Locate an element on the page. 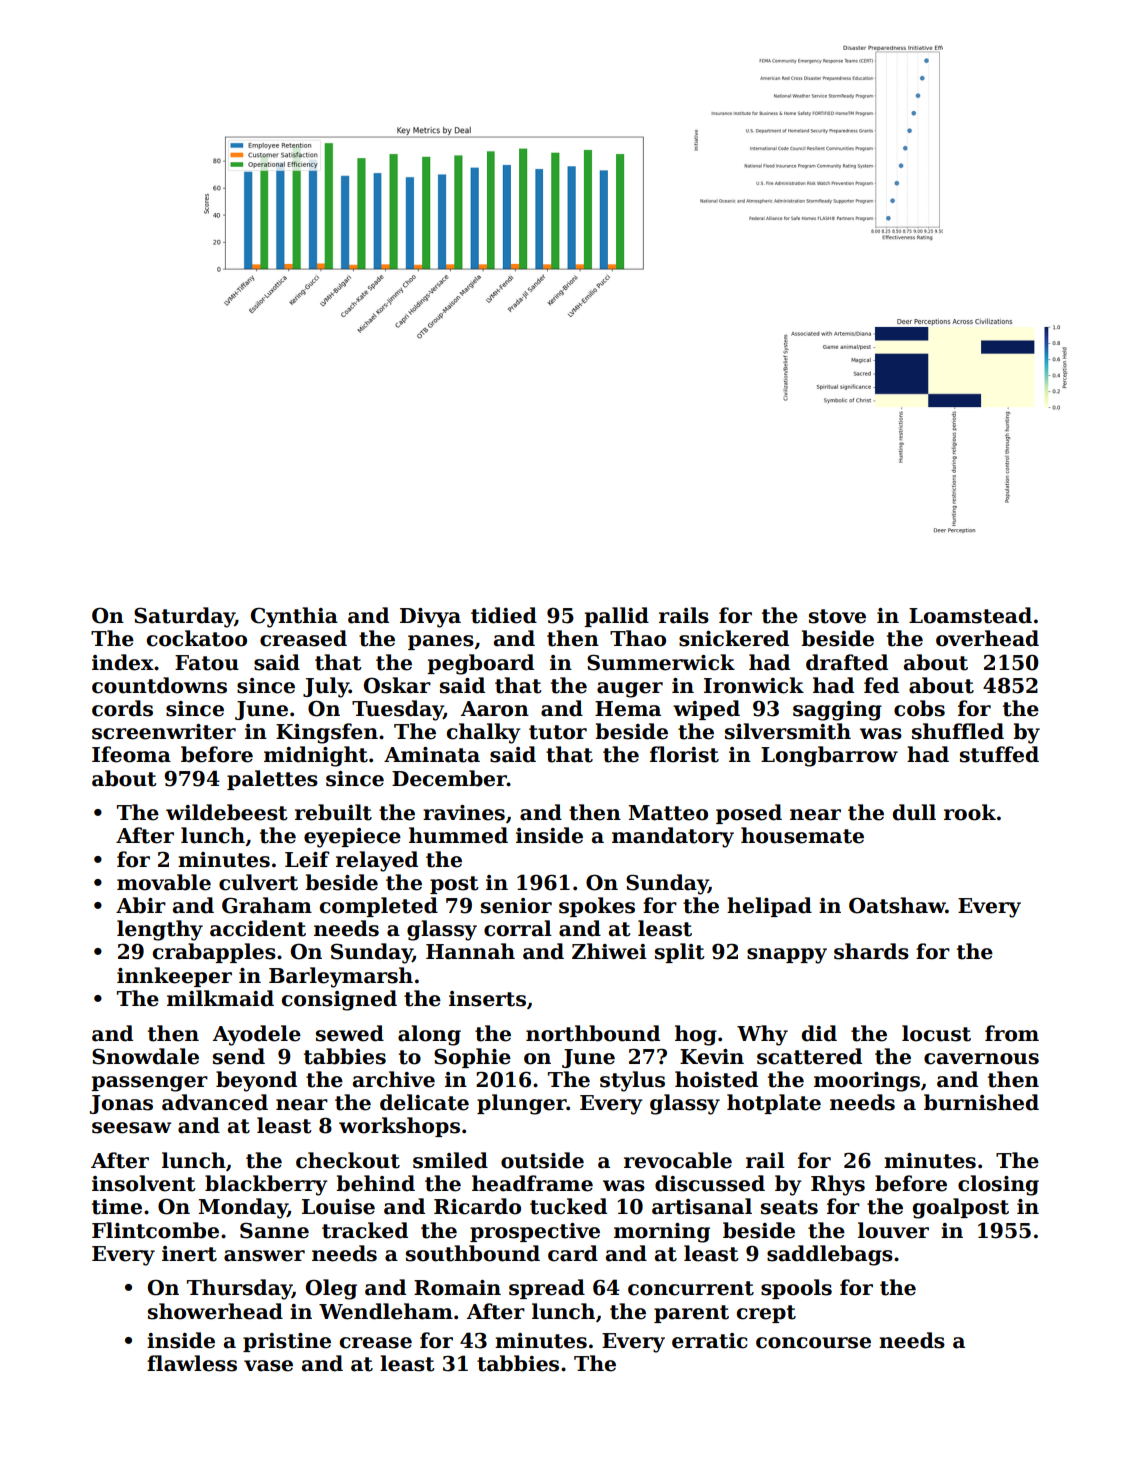 The height and width of the page is (1464, 1131). headframe is located at coordinates (532, 1183).
